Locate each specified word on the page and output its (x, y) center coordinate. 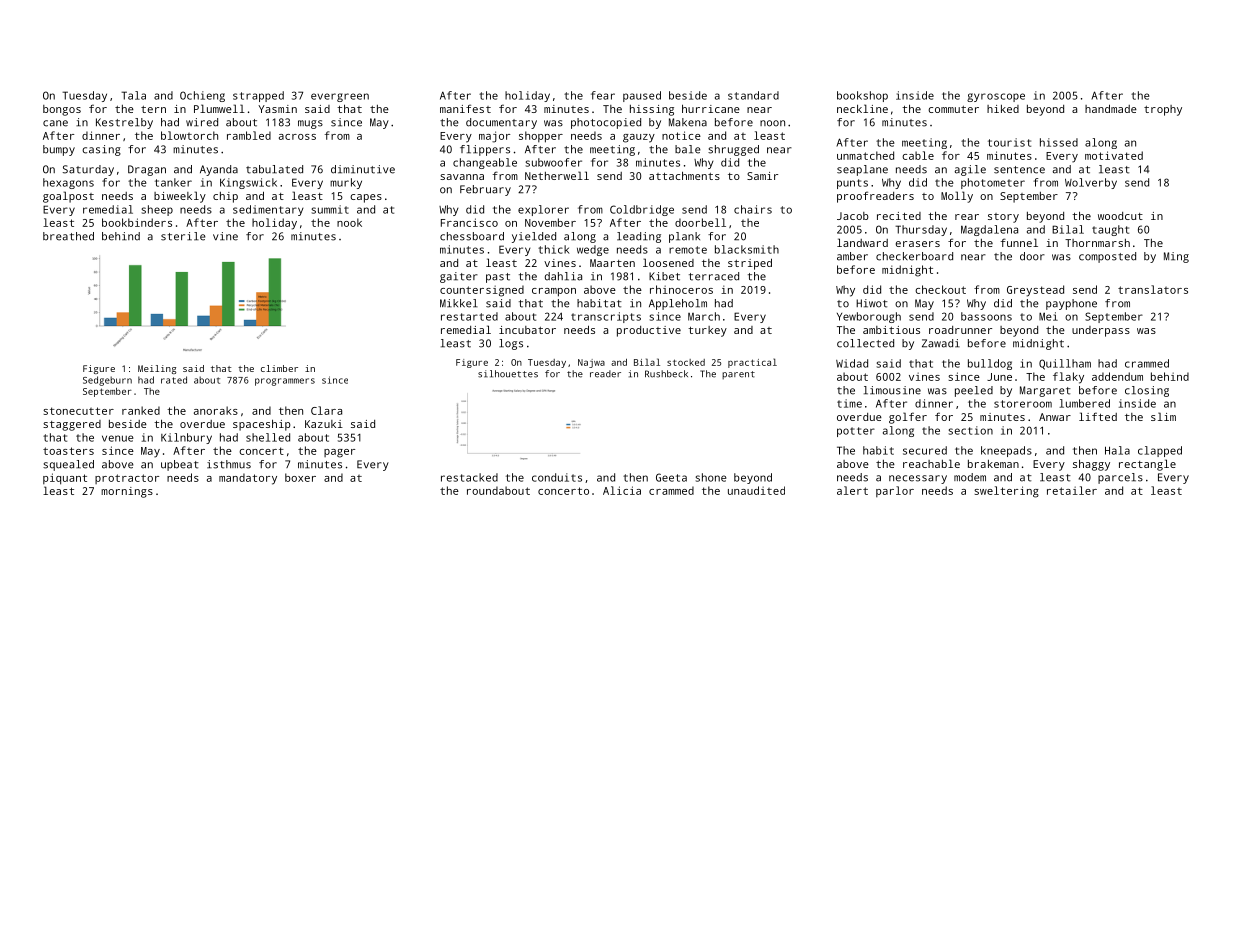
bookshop (862, 96)
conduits (557, 477)
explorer (543, 210)
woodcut (1120, 216)
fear (603, 95)
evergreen (340, 97)
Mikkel (459, 303)
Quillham (1065, 364)
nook (349, 222)
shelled (268, 437)
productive (649, 331)
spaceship (262, 425)
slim (1163, 416)
